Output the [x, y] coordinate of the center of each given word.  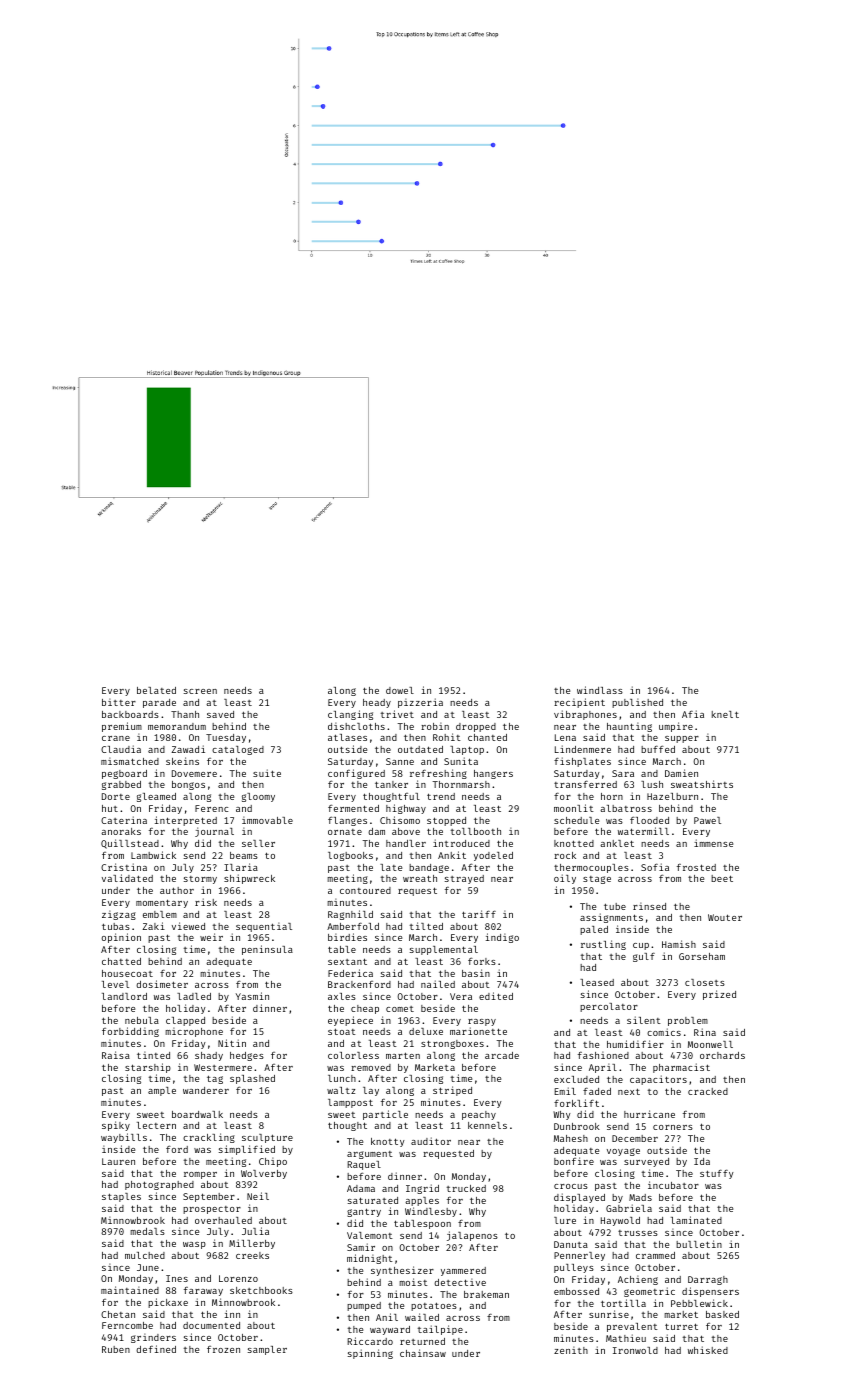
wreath [420, 878]
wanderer [206, 1090]
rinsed [649, 906]
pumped [364, 1306]
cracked [708, 1091]
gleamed [156, 797]
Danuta [571, 1244]
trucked [466, 1188]
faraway [203, 1291]
